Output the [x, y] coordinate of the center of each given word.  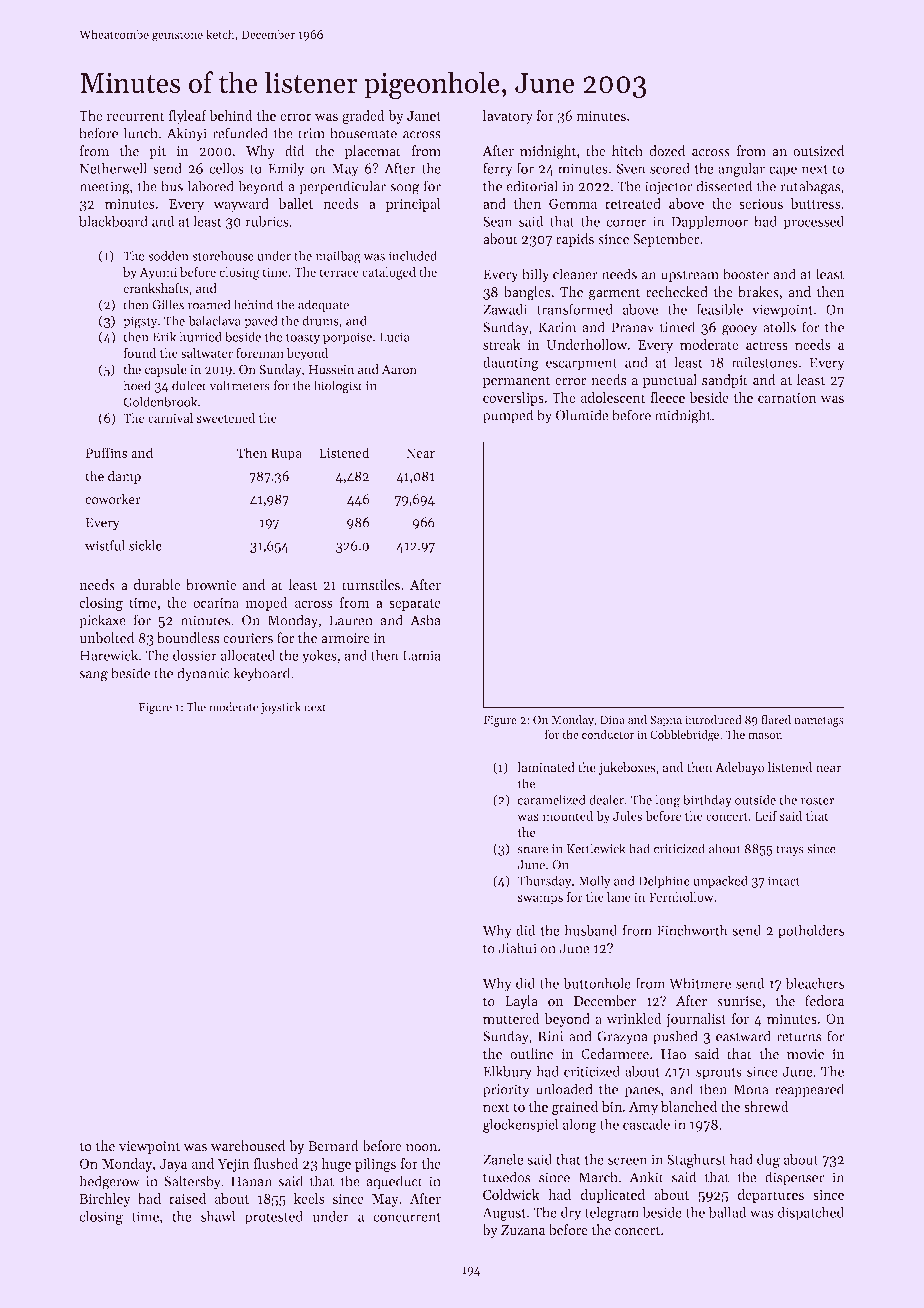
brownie [211, 585]
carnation [787, 398]
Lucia [395, 337]
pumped [508, 416]
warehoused [248, 1146]
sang [93, 676]
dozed [667, 151]
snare [533, 850]
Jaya [173, 1165]
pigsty [140, 322]
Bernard [334, 1146]
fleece [667, 397]
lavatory [508, 117]
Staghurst [696, 1160]
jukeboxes [627, 768]
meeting [104, 188]
